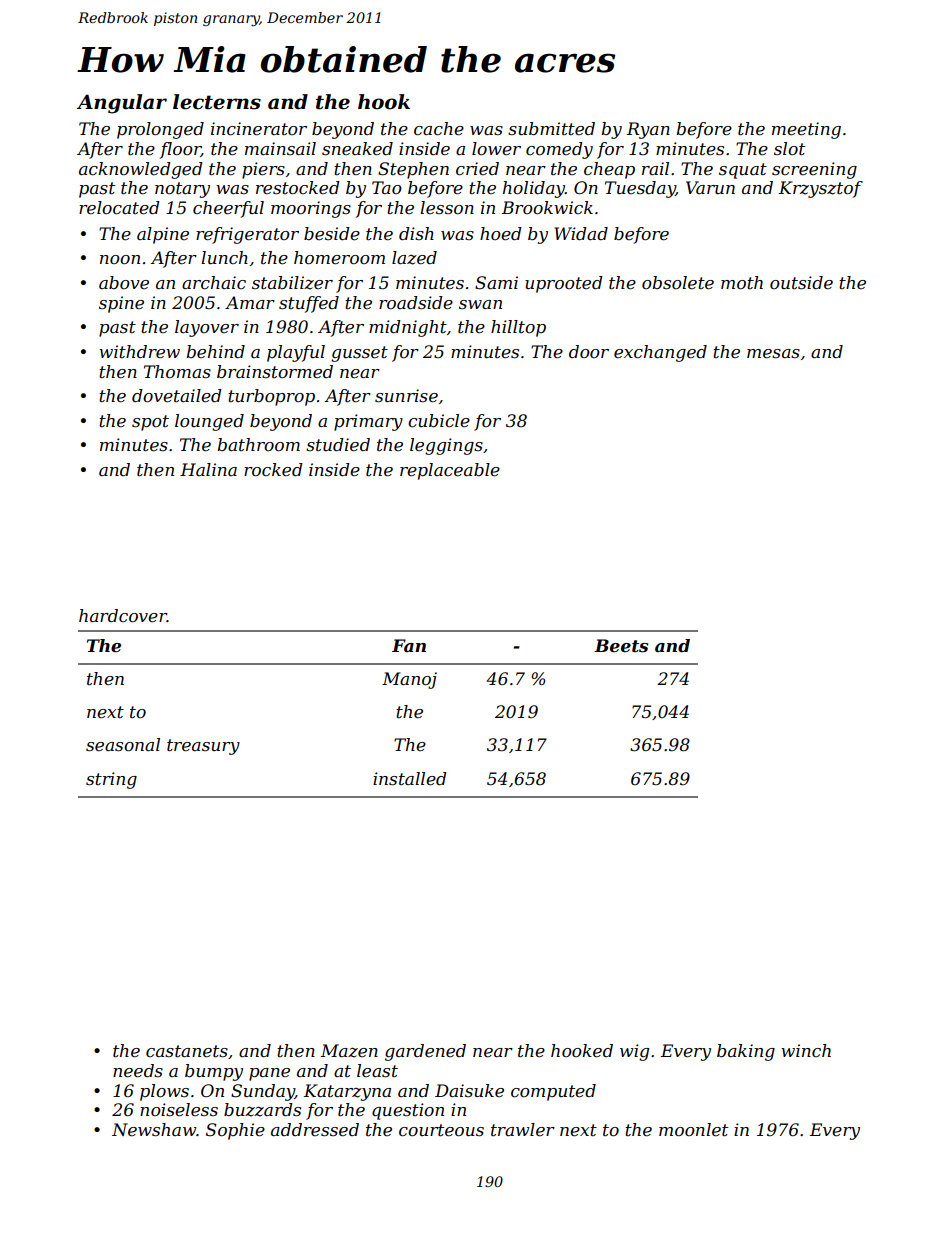 This screenshot has height=1233, width=952. Describe the element at coordinates (187, 1051) in the screenshot. I see `castanets` at that location.
